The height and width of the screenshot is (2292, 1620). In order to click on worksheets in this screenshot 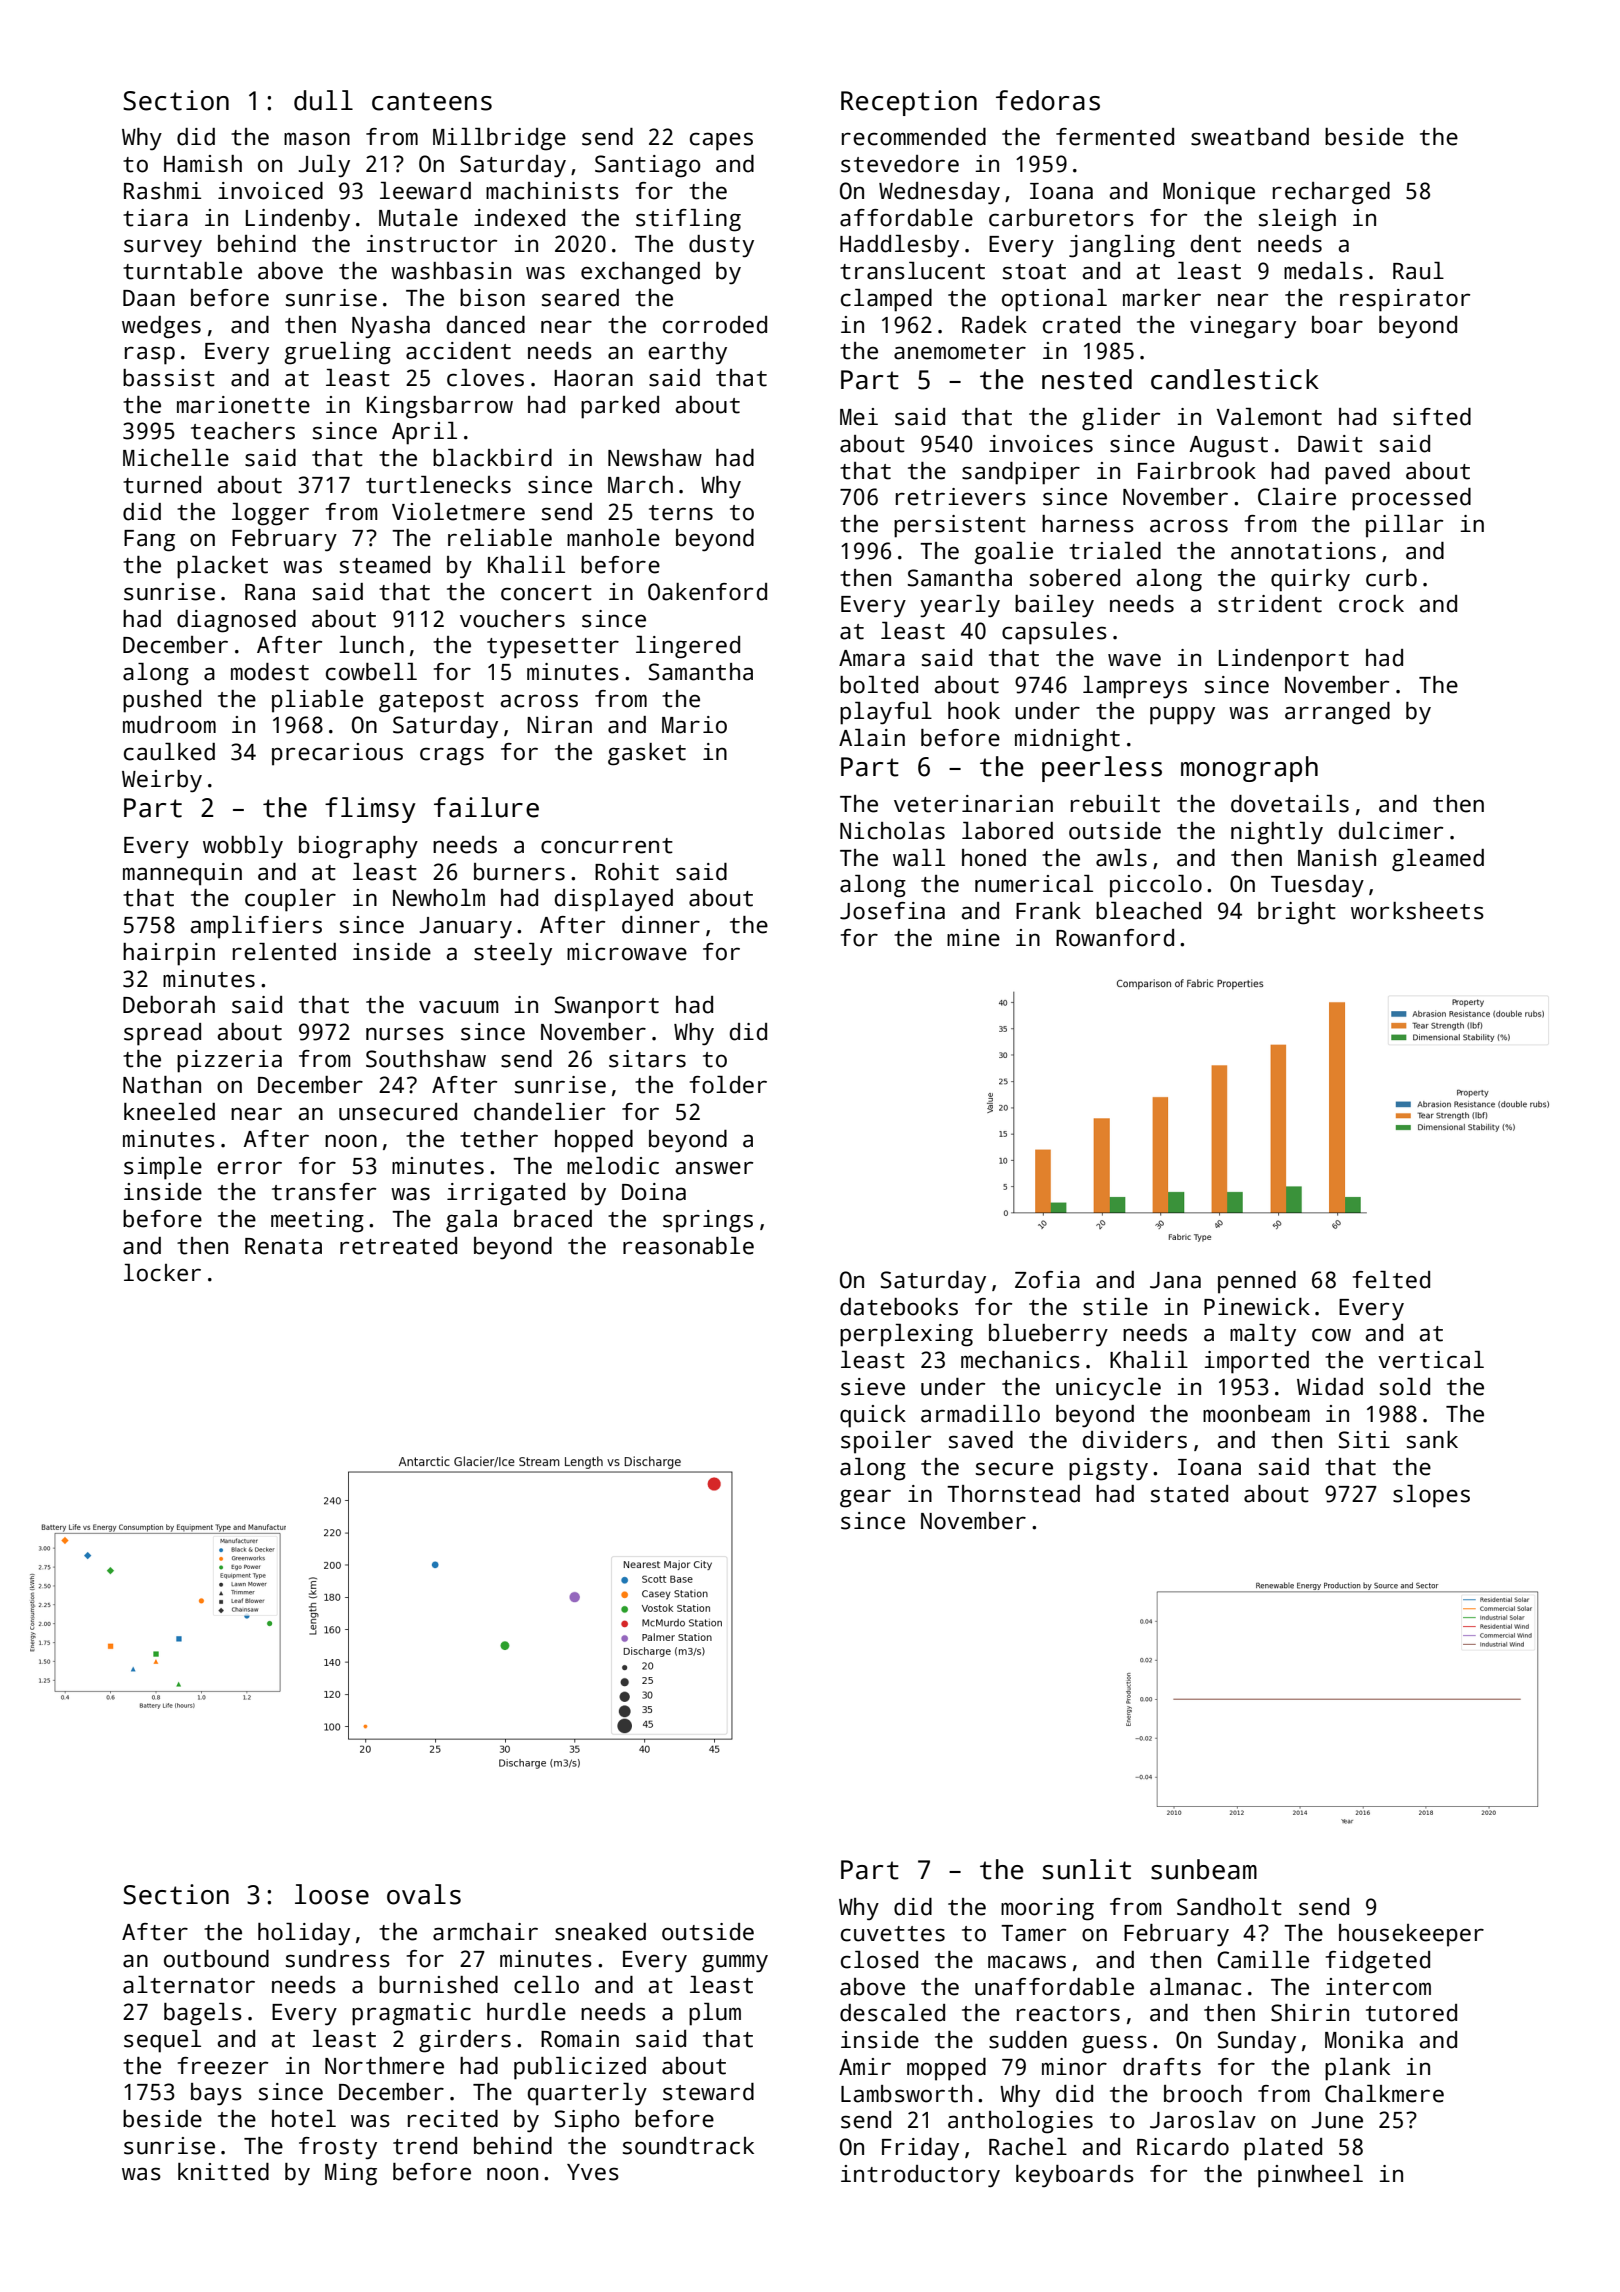, I will do `click(1417, 911)`.
